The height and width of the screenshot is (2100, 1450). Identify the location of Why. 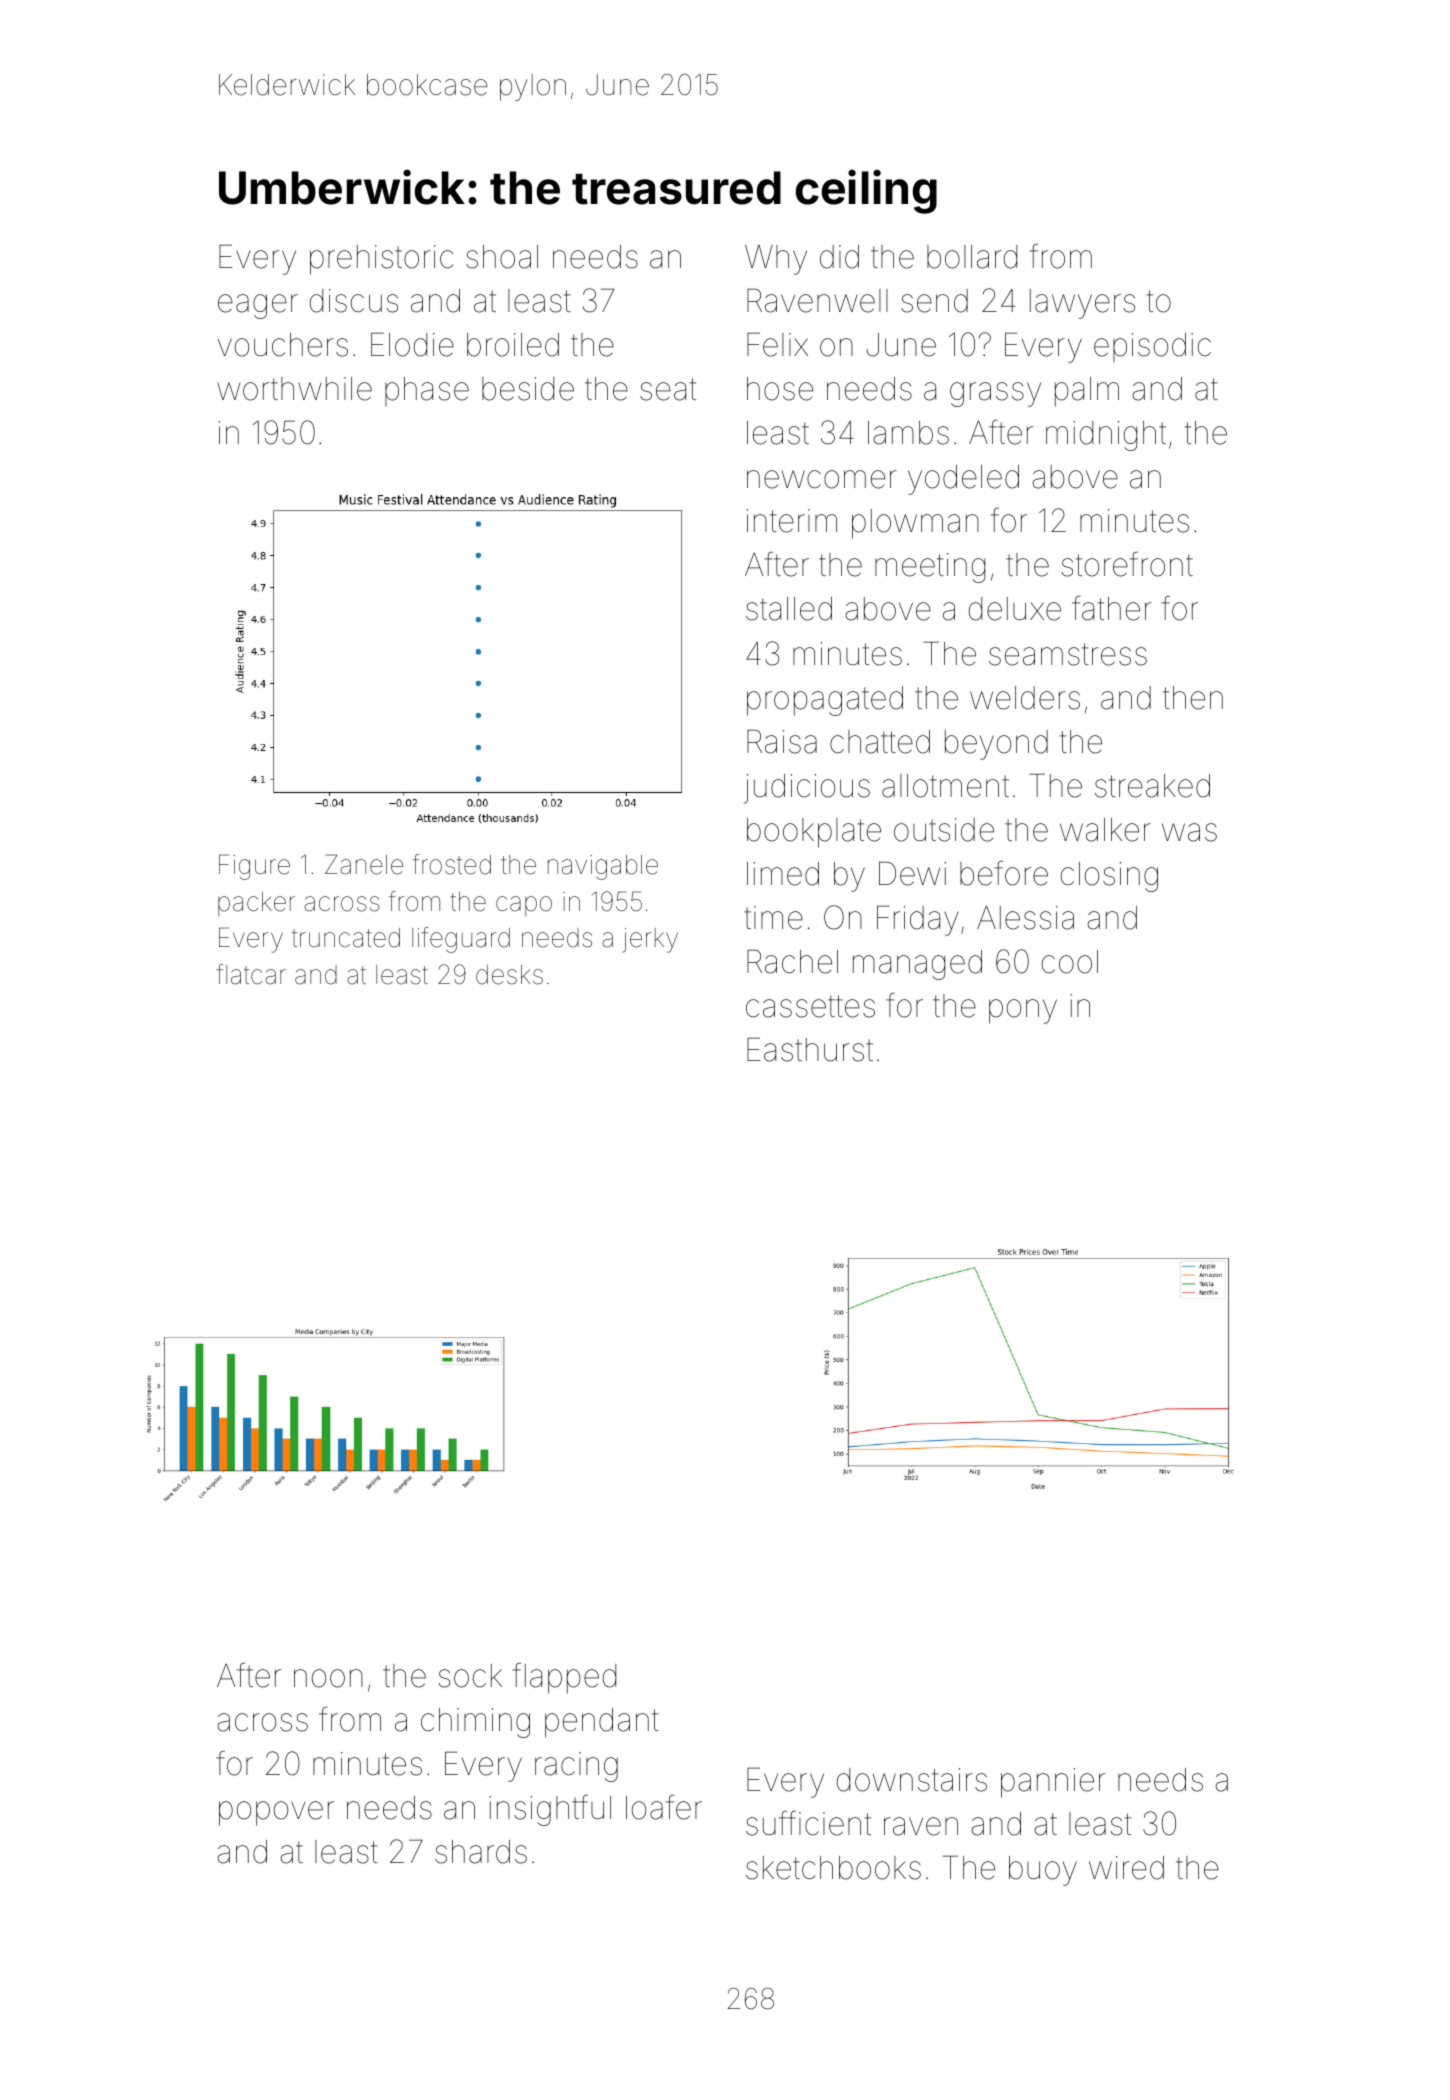
(776, 260).
